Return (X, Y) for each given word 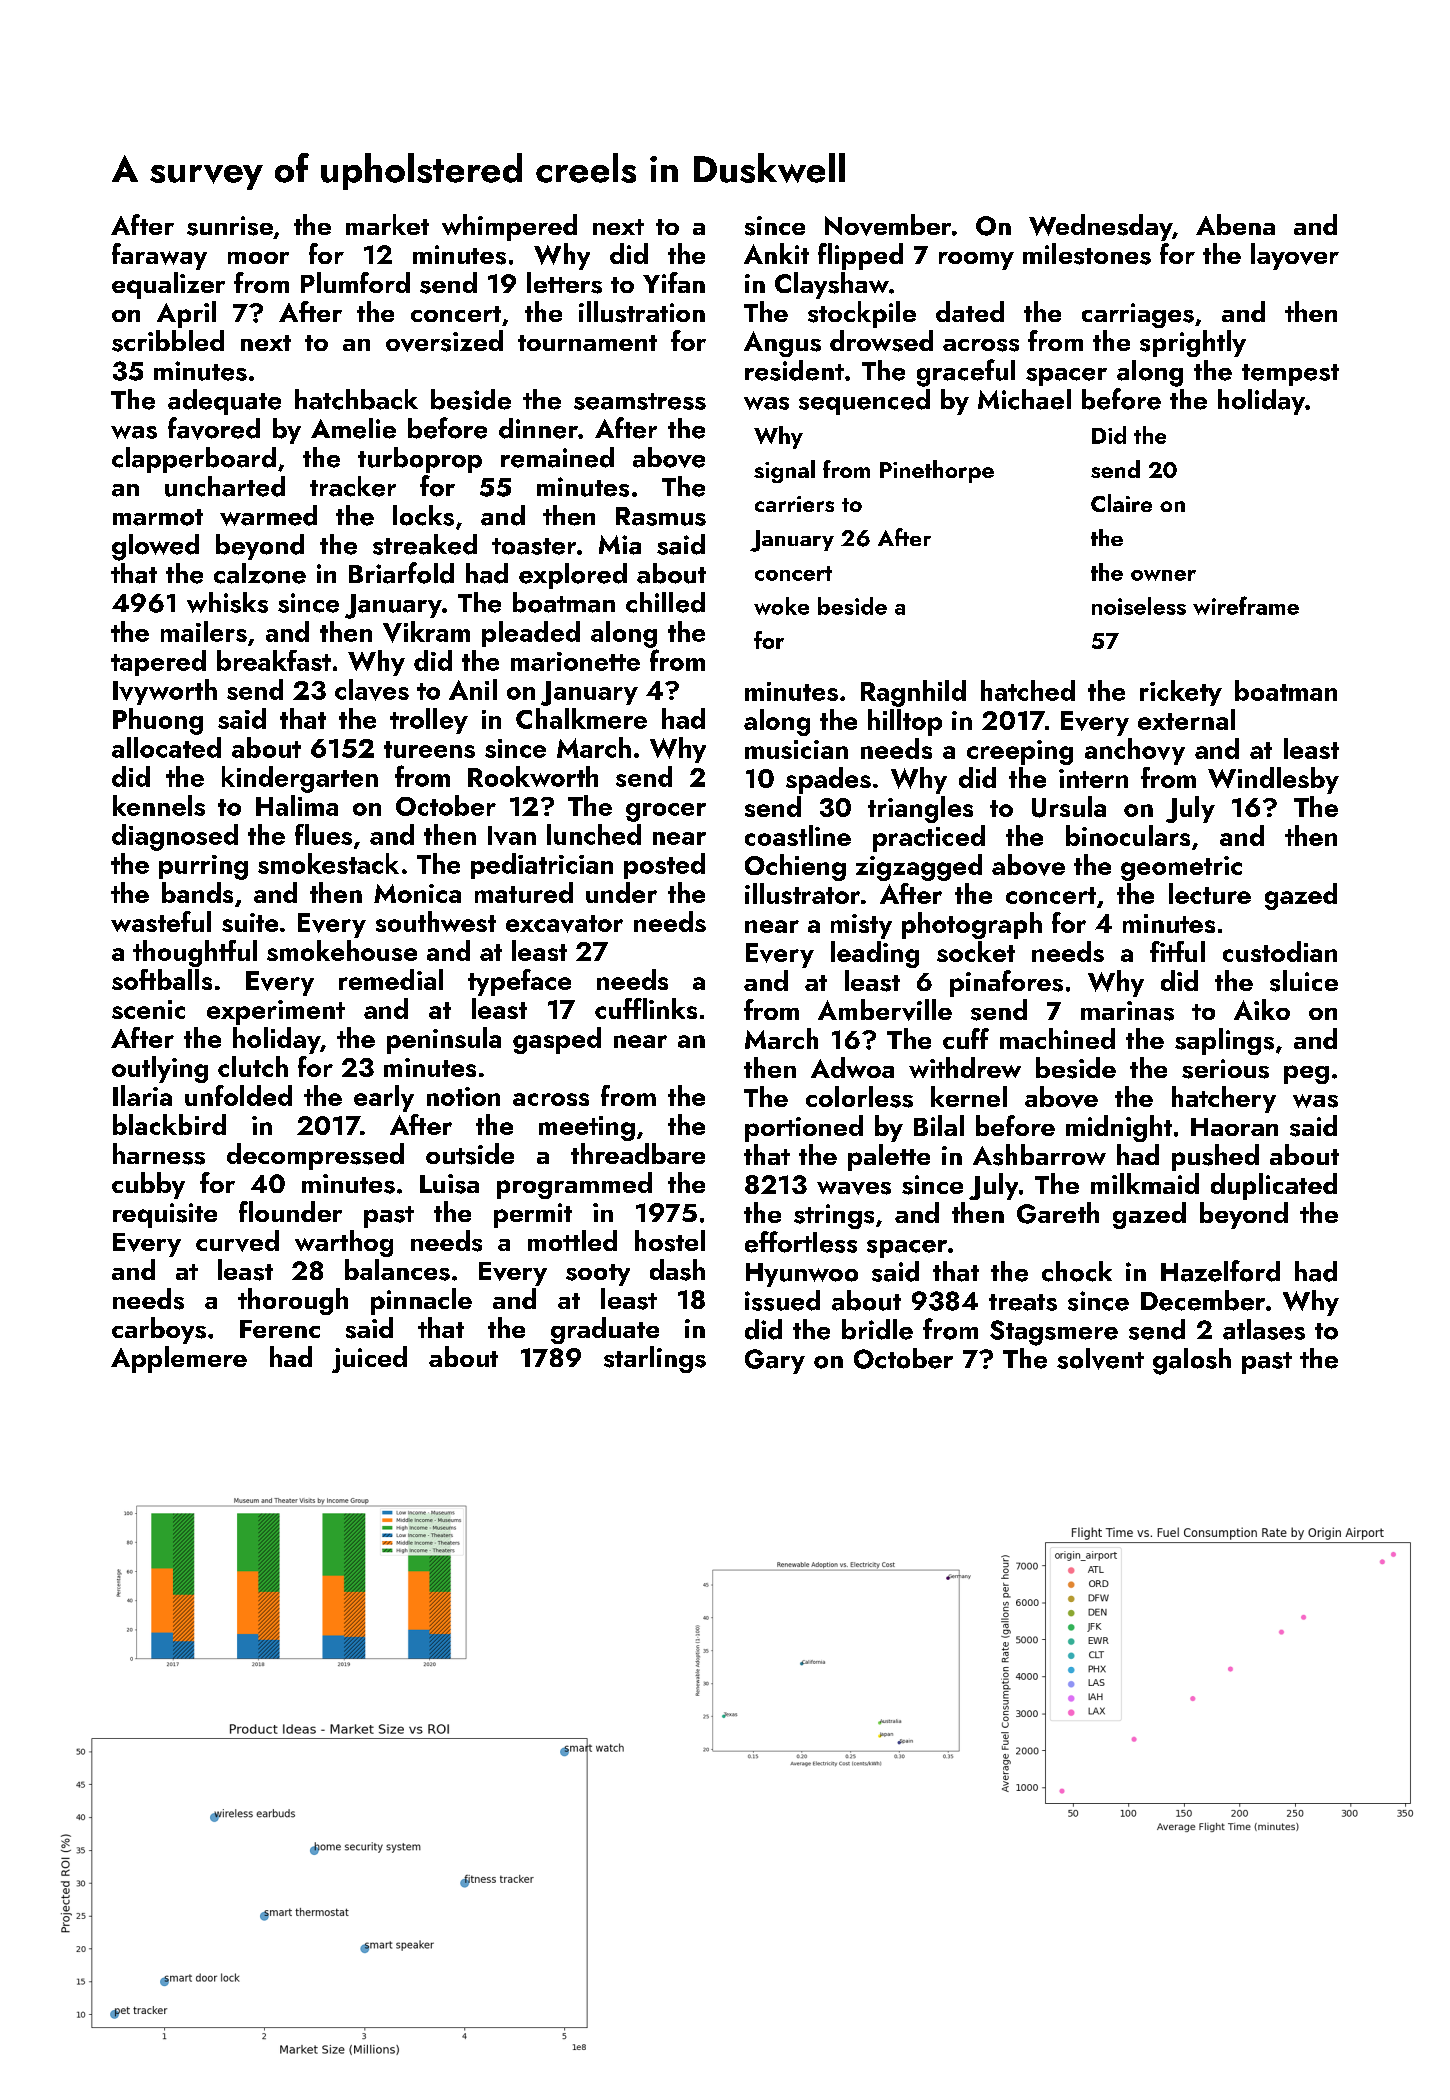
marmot (158, 517)
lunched (594, 834)
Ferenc (280, 1329)
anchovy (1135, 751)
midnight (1119, 1128)
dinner (538, 428)
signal (784, 471)
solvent (1100, 1359)
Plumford (355, 282)
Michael (1024, 399)
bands (197, 892)
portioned (804, 1128)
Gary (775, 1361)
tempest (1290, 375)
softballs (162, 979)
